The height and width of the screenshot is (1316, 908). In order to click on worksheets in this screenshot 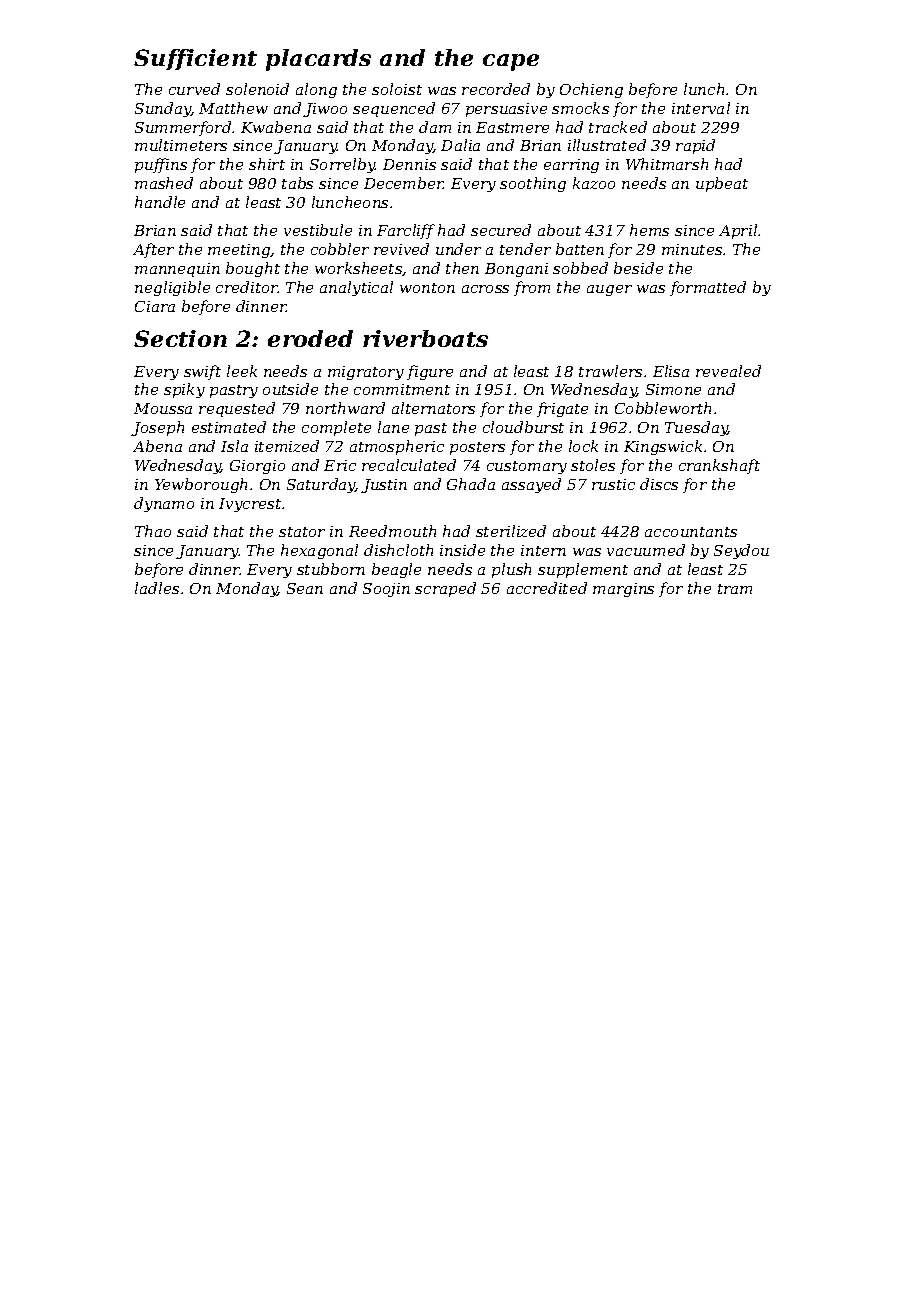, I will do `click(359, 269)`.
